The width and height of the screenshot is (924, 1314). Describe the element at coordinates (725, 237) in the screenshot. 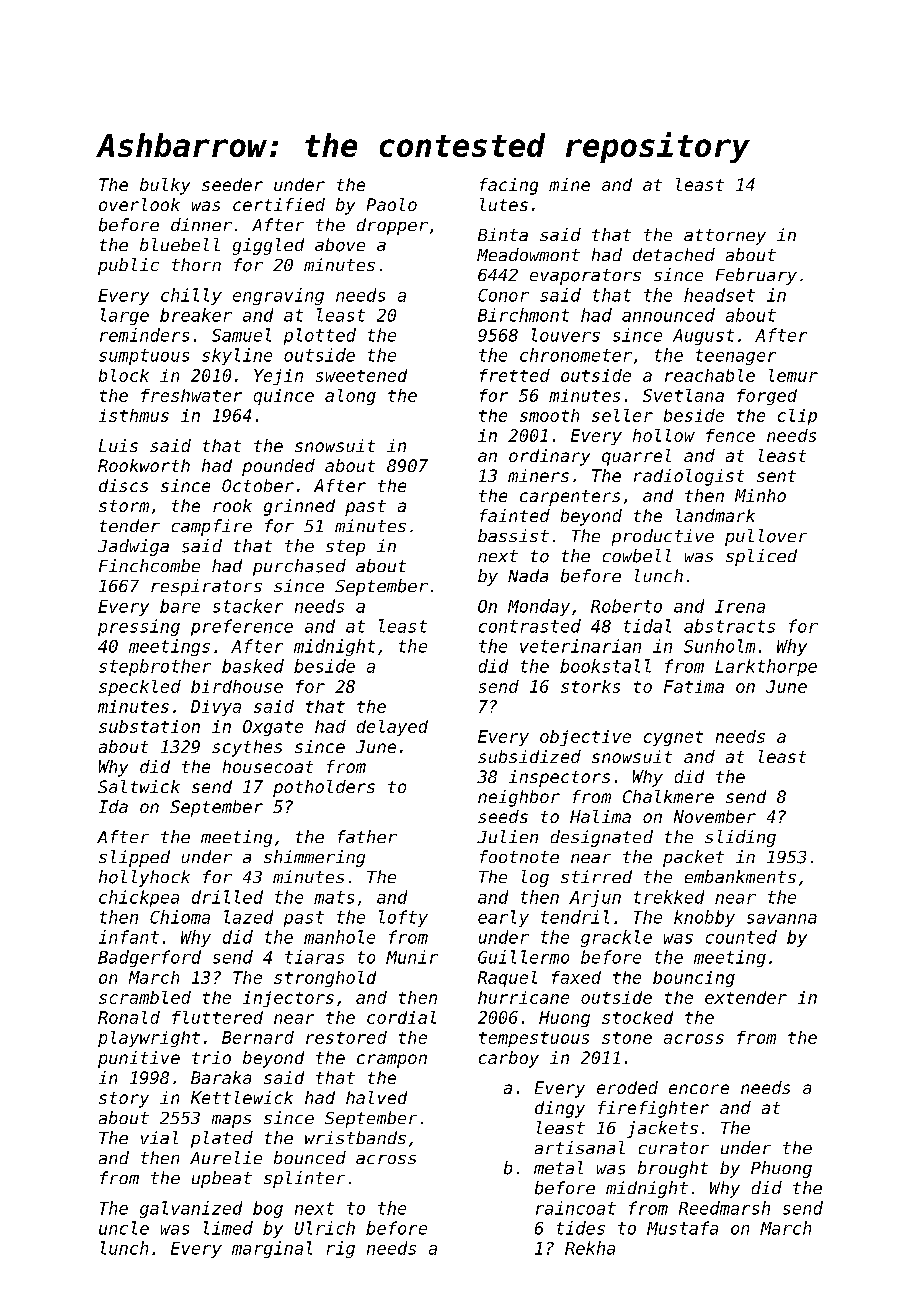

I see `attorney` at that location.
